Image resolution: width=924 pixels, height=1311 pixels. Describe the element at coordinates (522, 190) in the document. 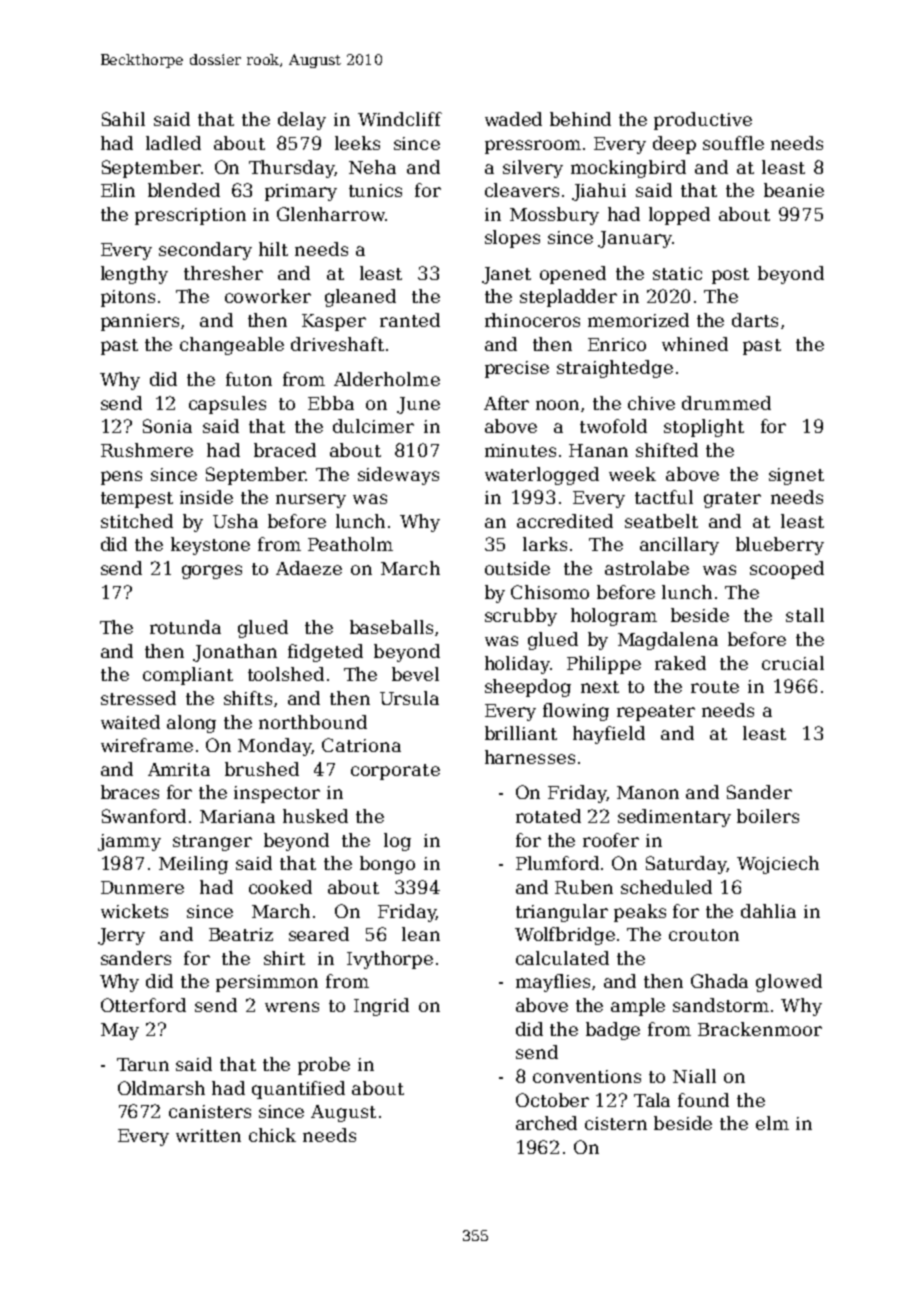

I see `cleavers` at that location.
